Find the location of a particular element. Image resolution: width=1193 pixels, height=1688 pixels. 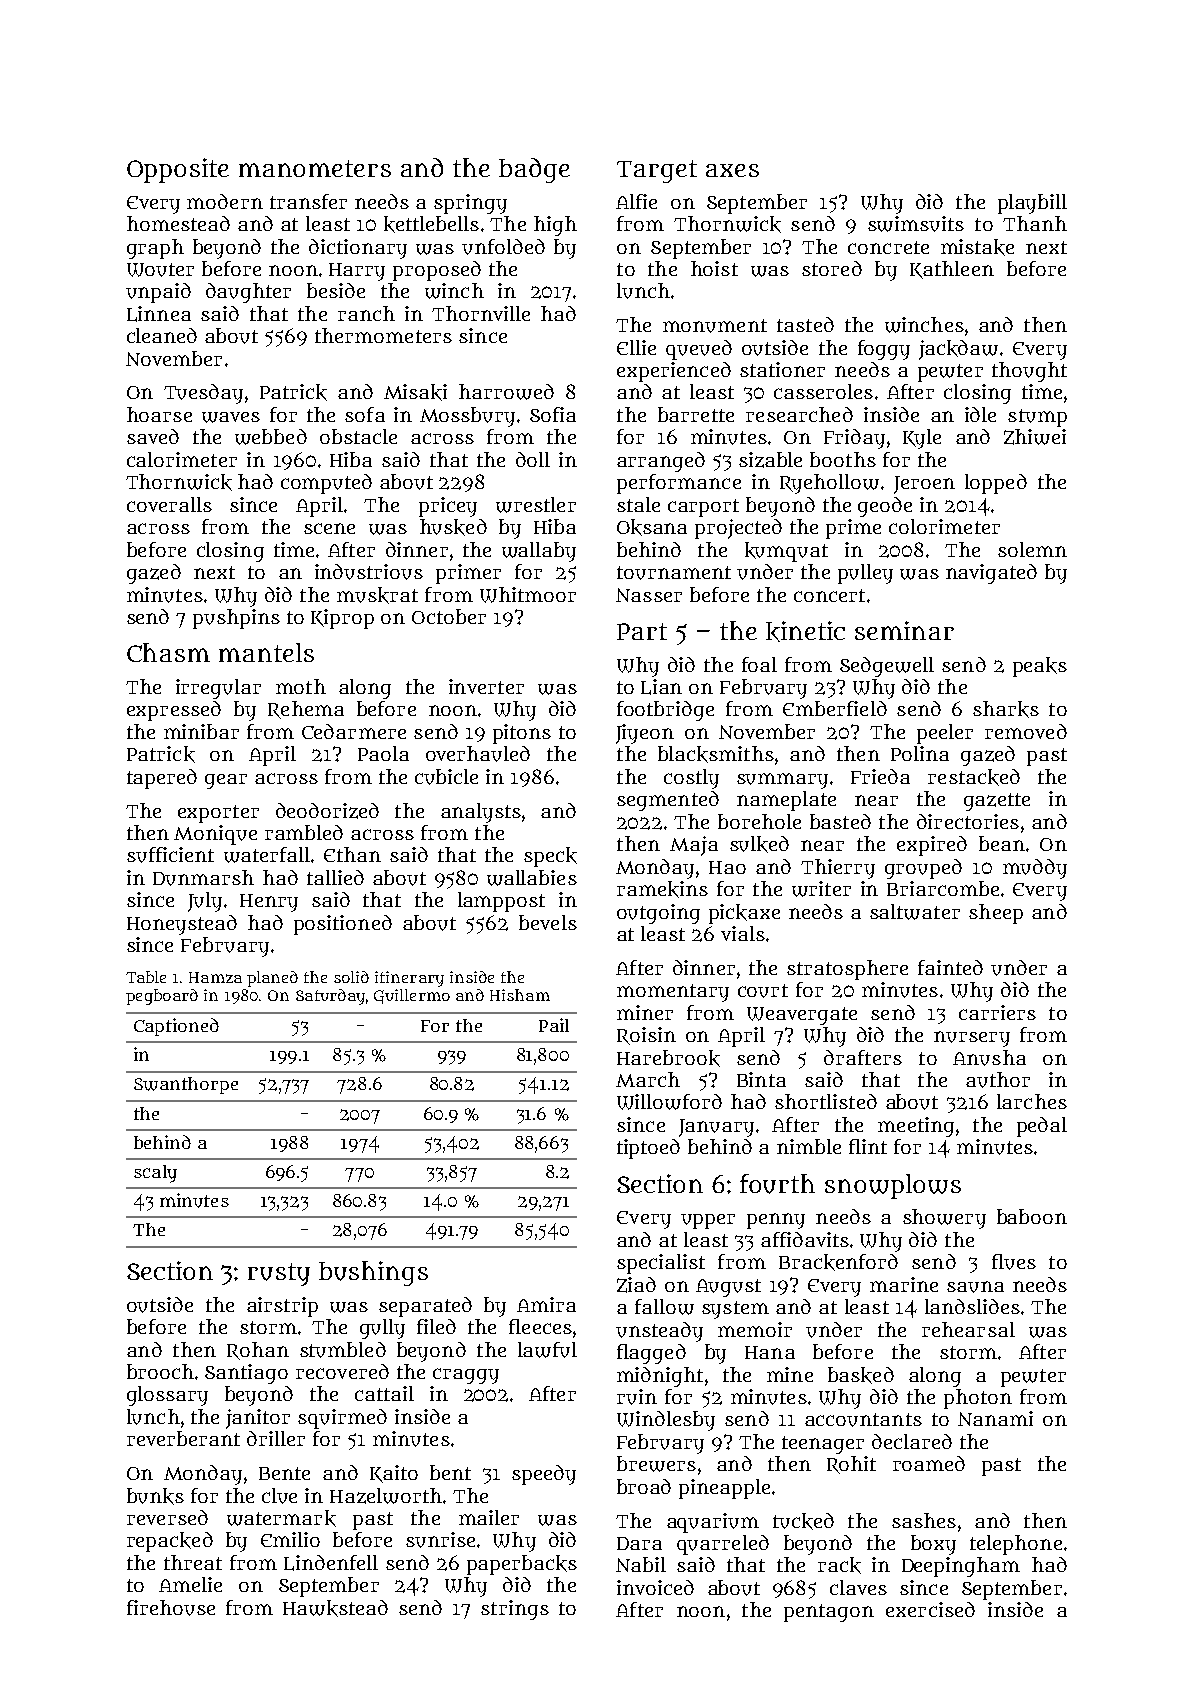

axes is located at coordinates (732, 170).
